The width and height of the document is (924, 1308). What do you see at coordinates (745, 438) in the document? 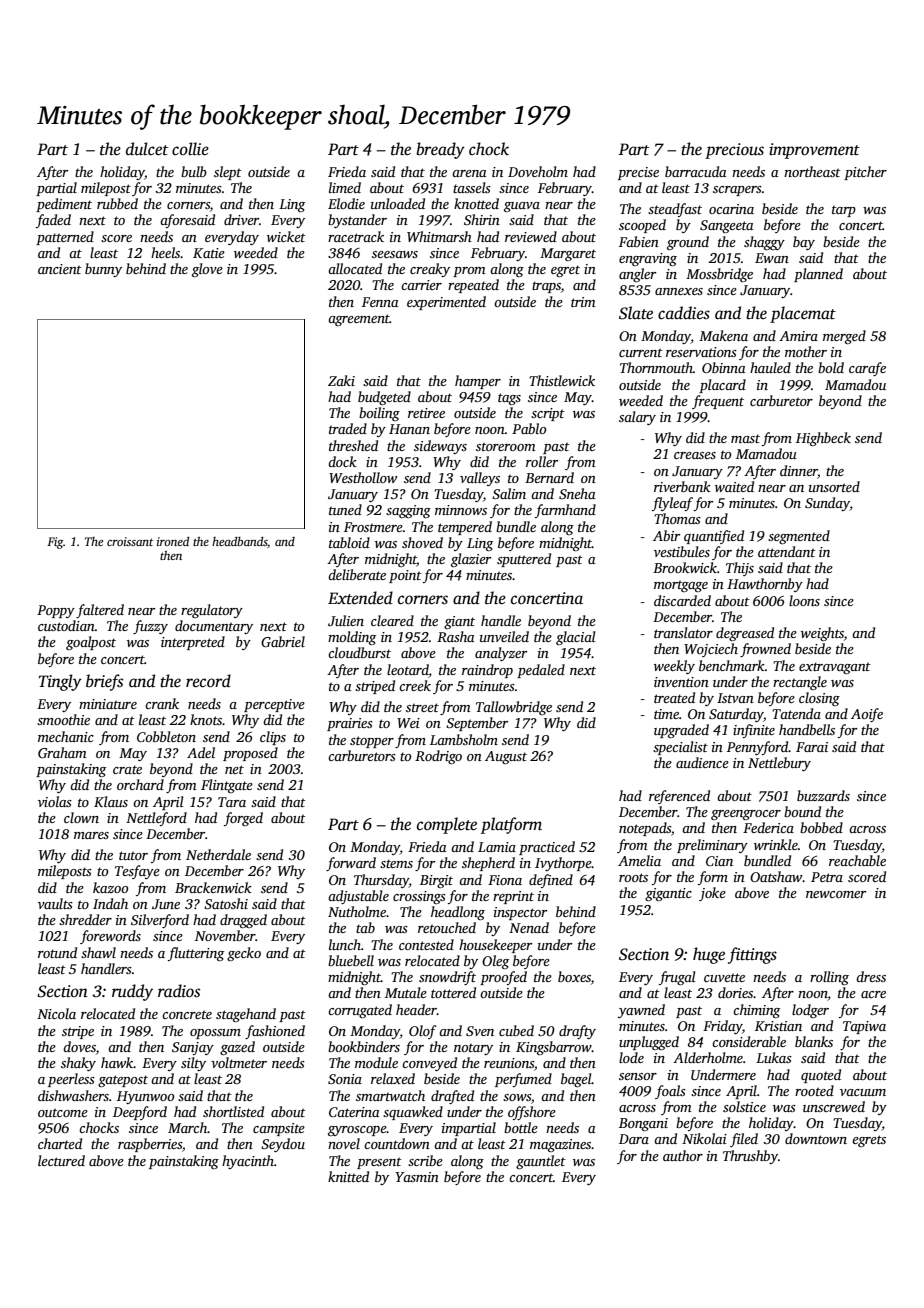
I see `mast` at bounding box center [745, 438].
